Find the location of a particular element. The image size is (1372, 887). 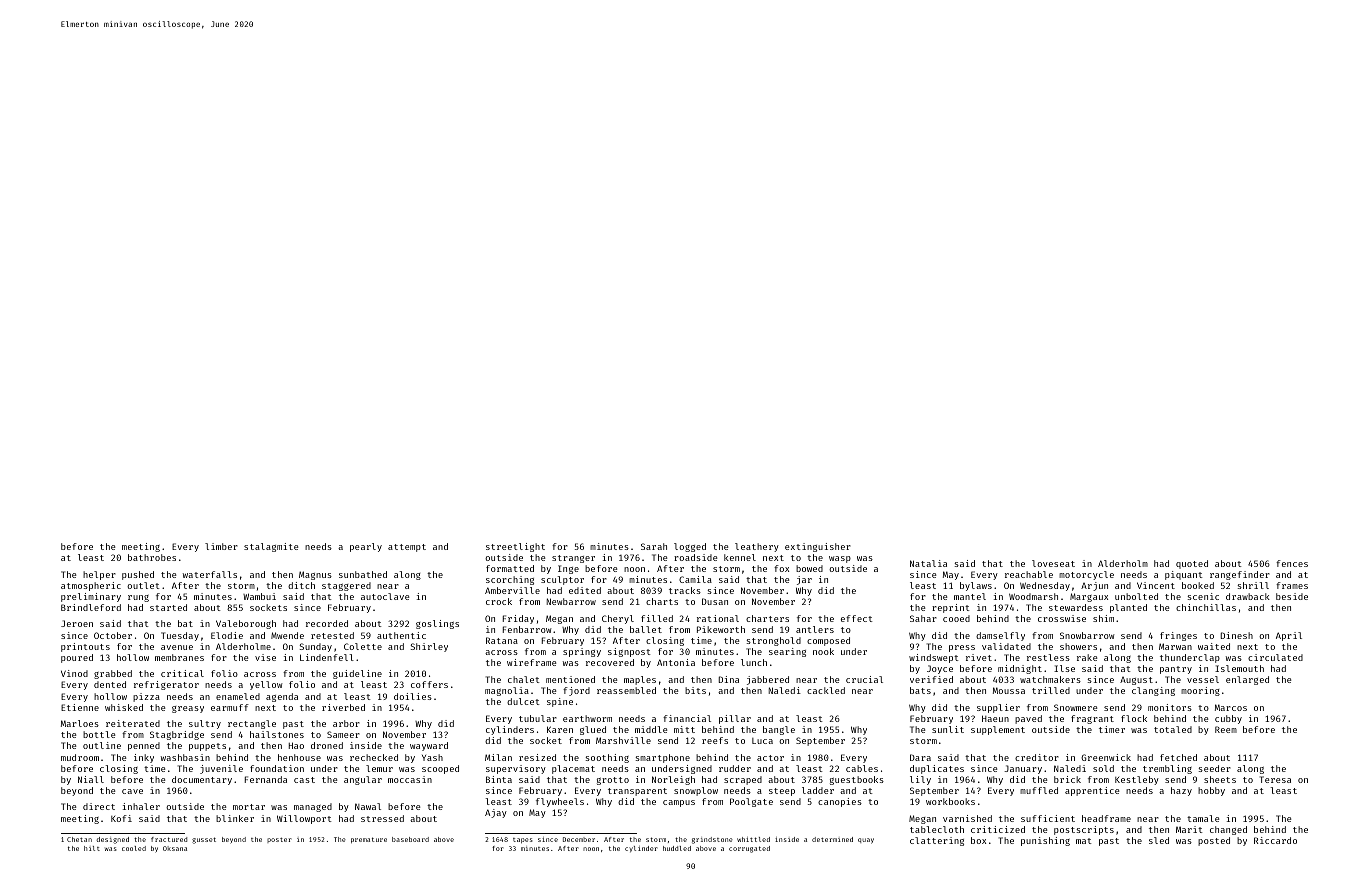

attempt is located at coordinates (407, 548).
